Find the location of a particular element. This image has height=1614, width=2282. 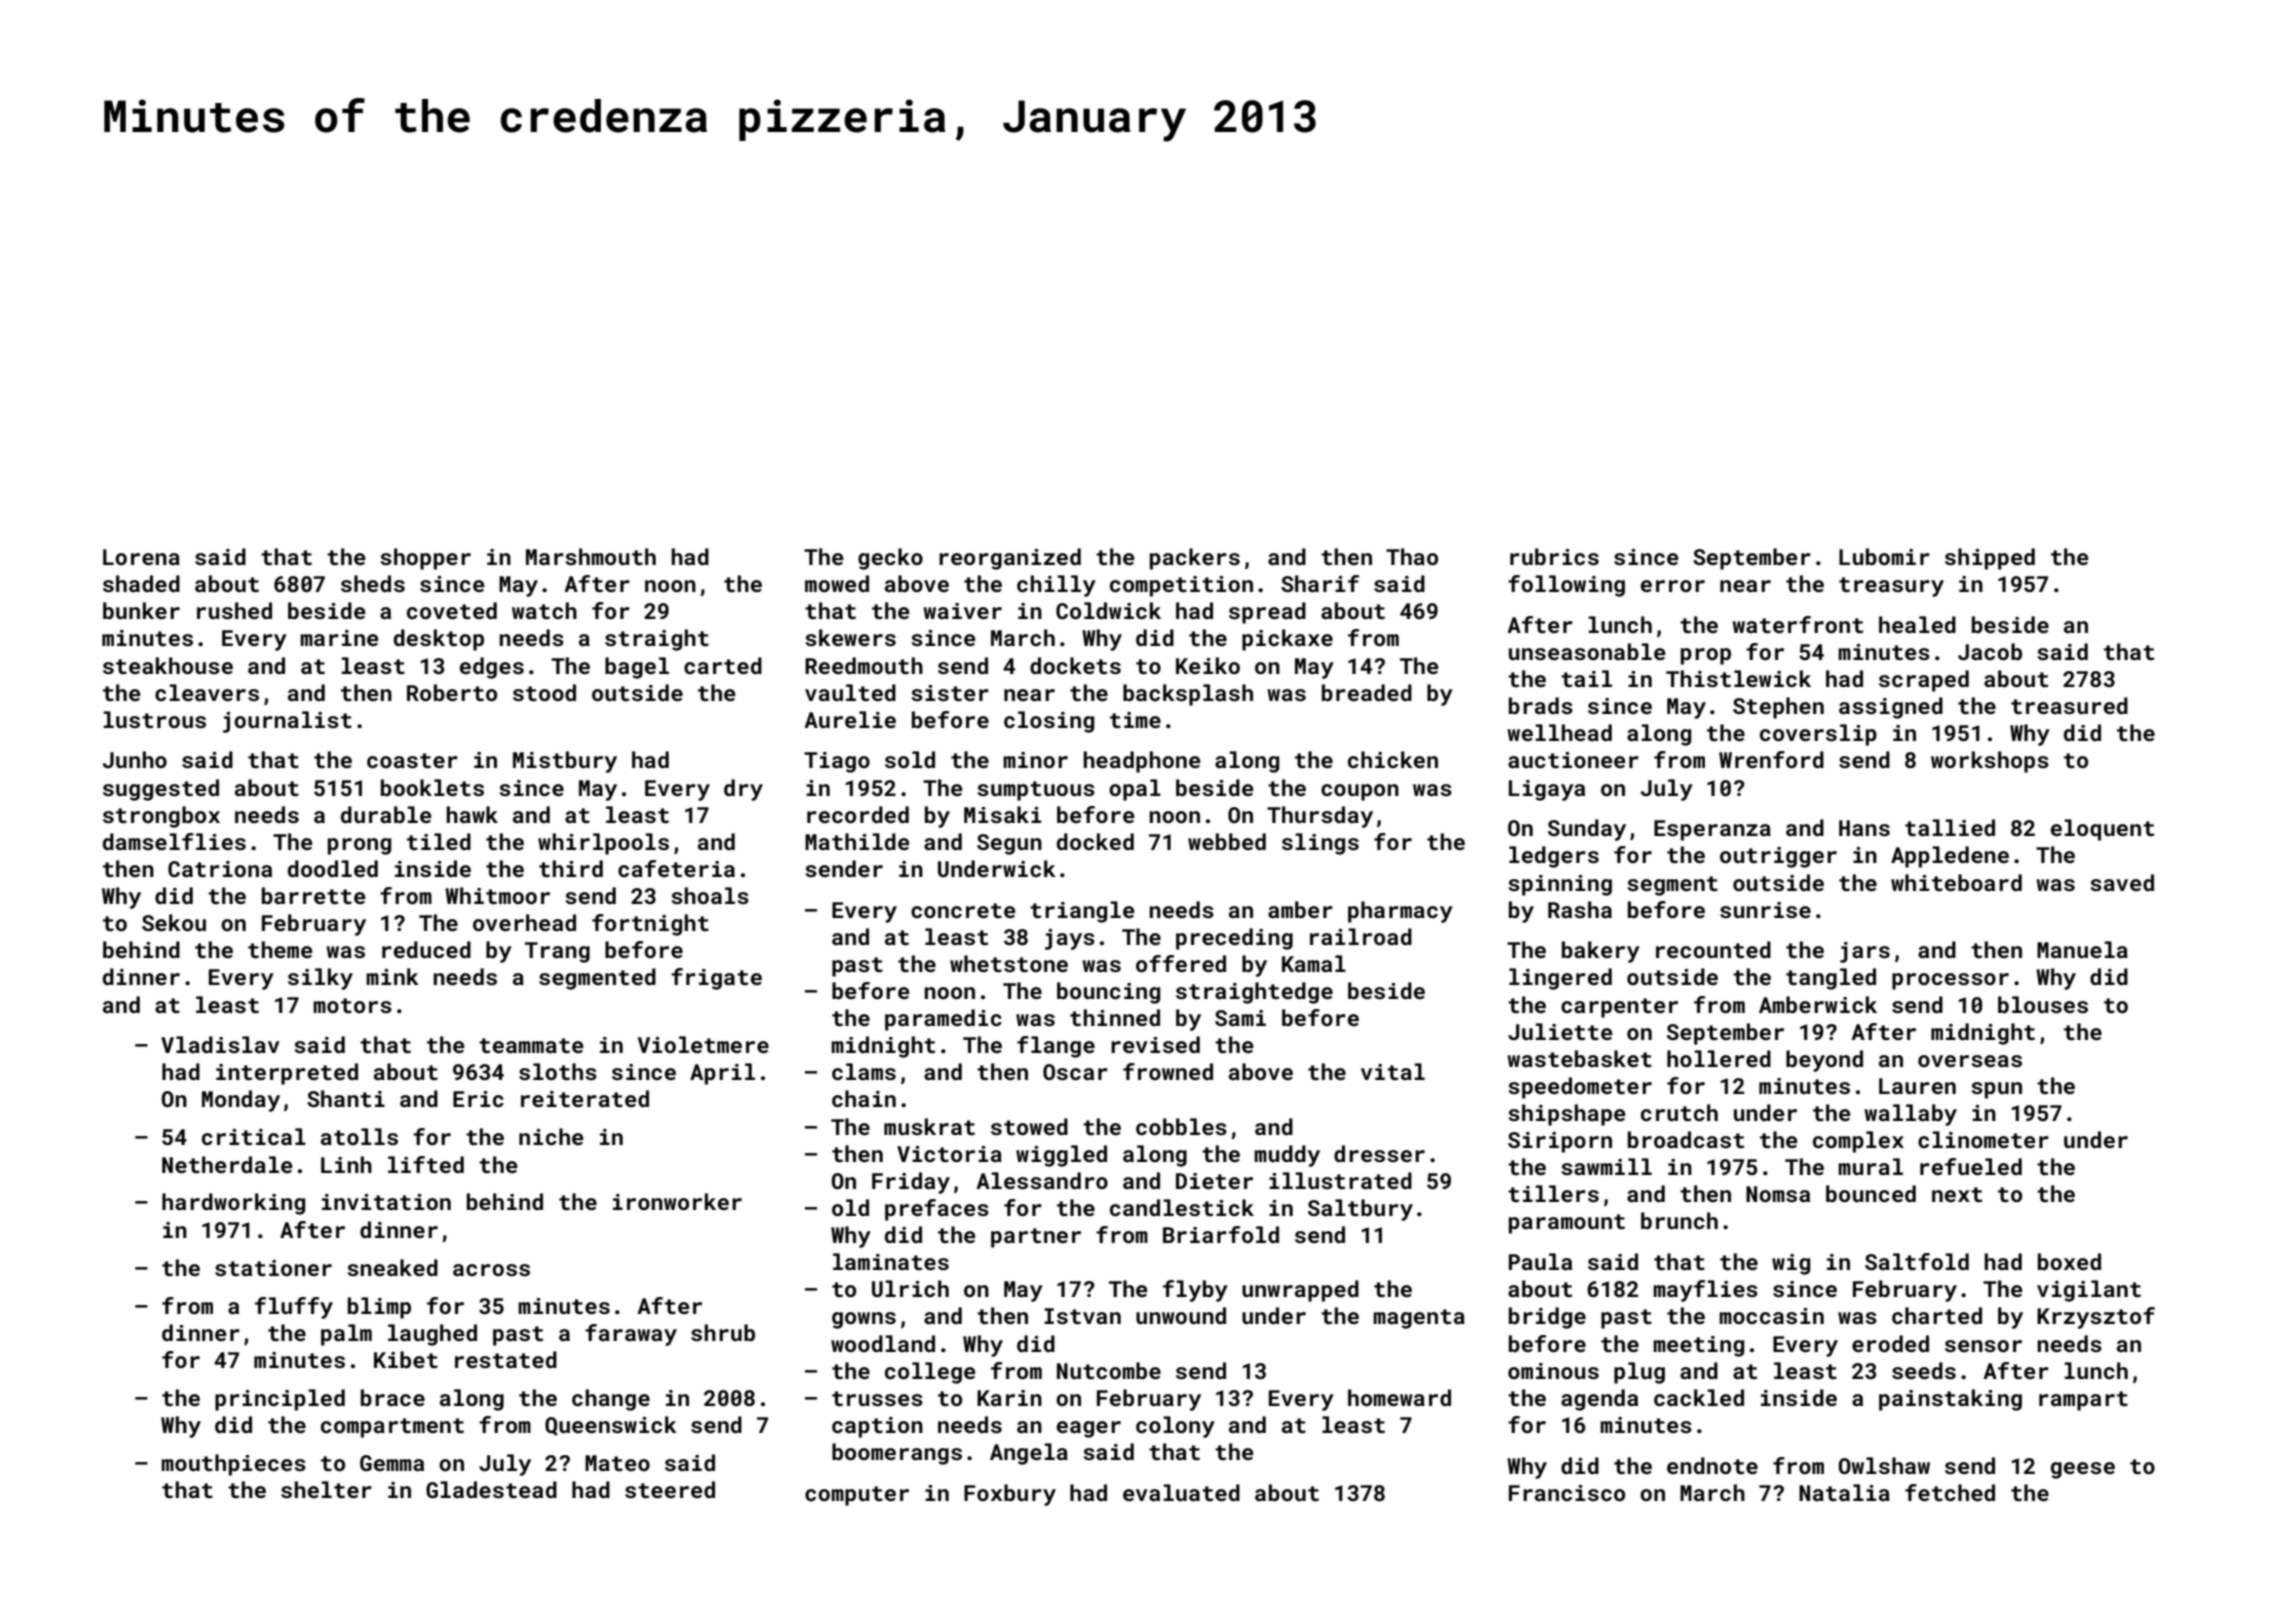

muskrat is located at coordinates (929, 1126).
